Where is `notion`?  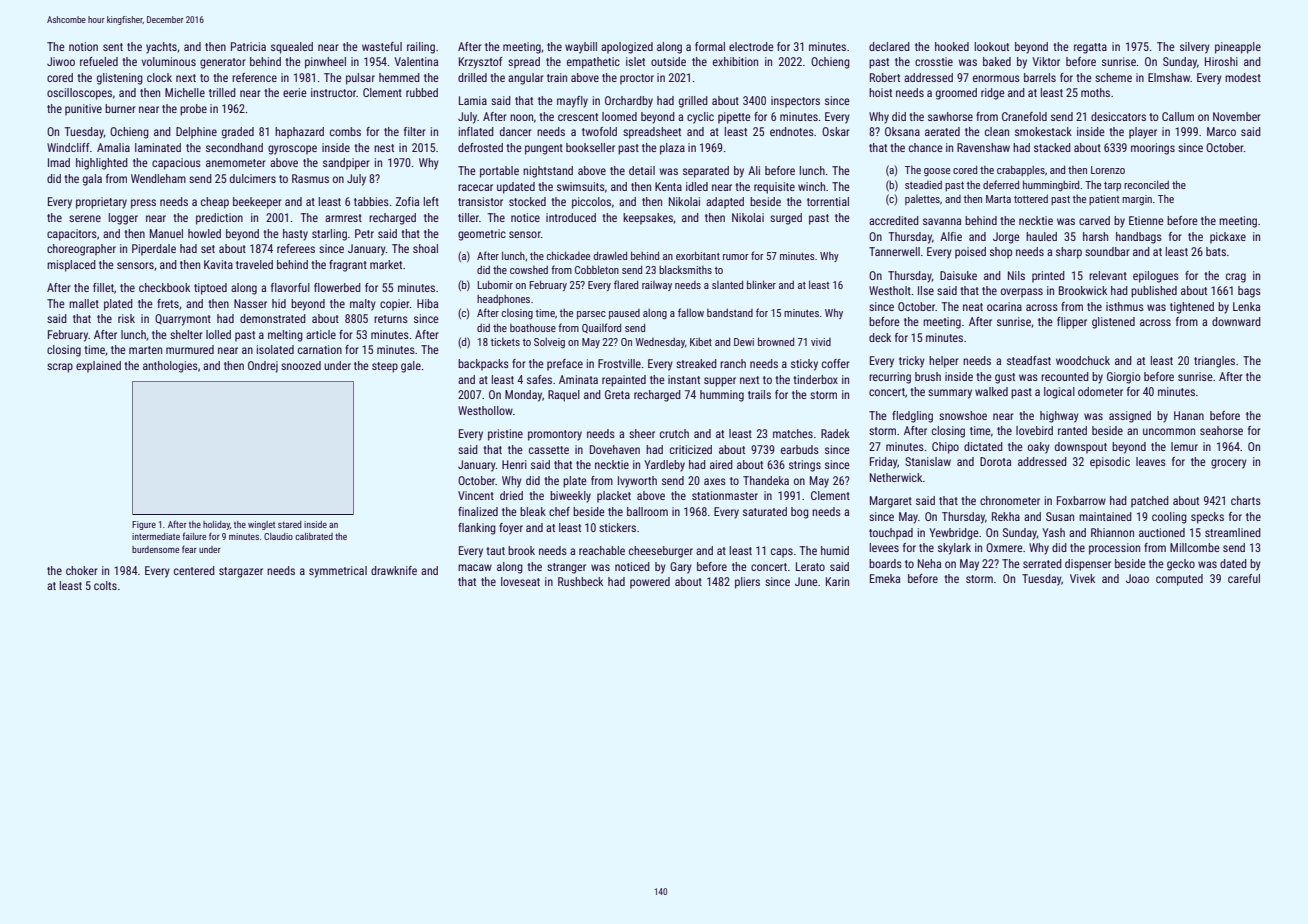
notion is located at coordinates (83, 46).
